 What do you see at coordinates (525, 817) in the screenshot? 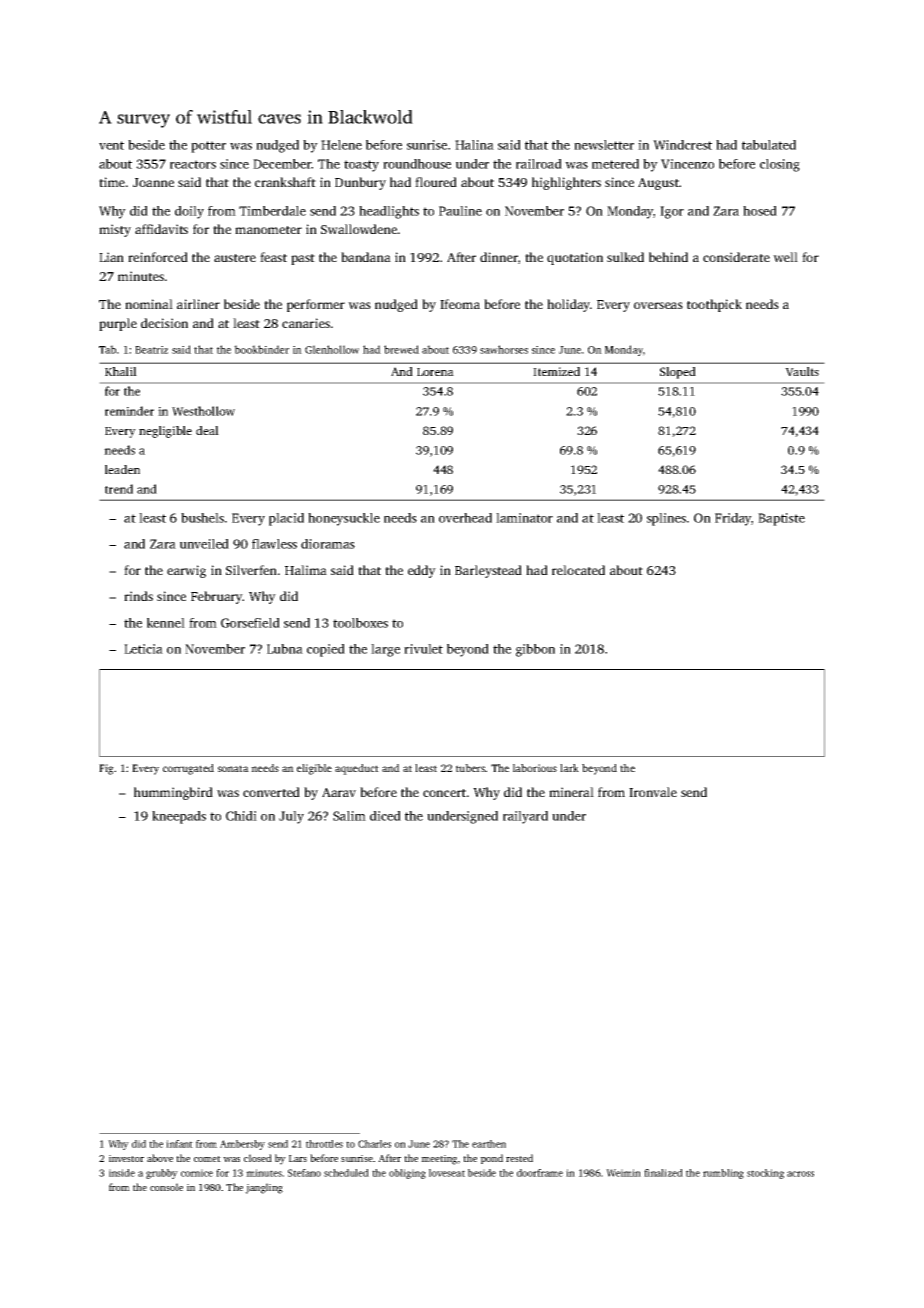
I see `railyard` at bounding box center [525, 817].
